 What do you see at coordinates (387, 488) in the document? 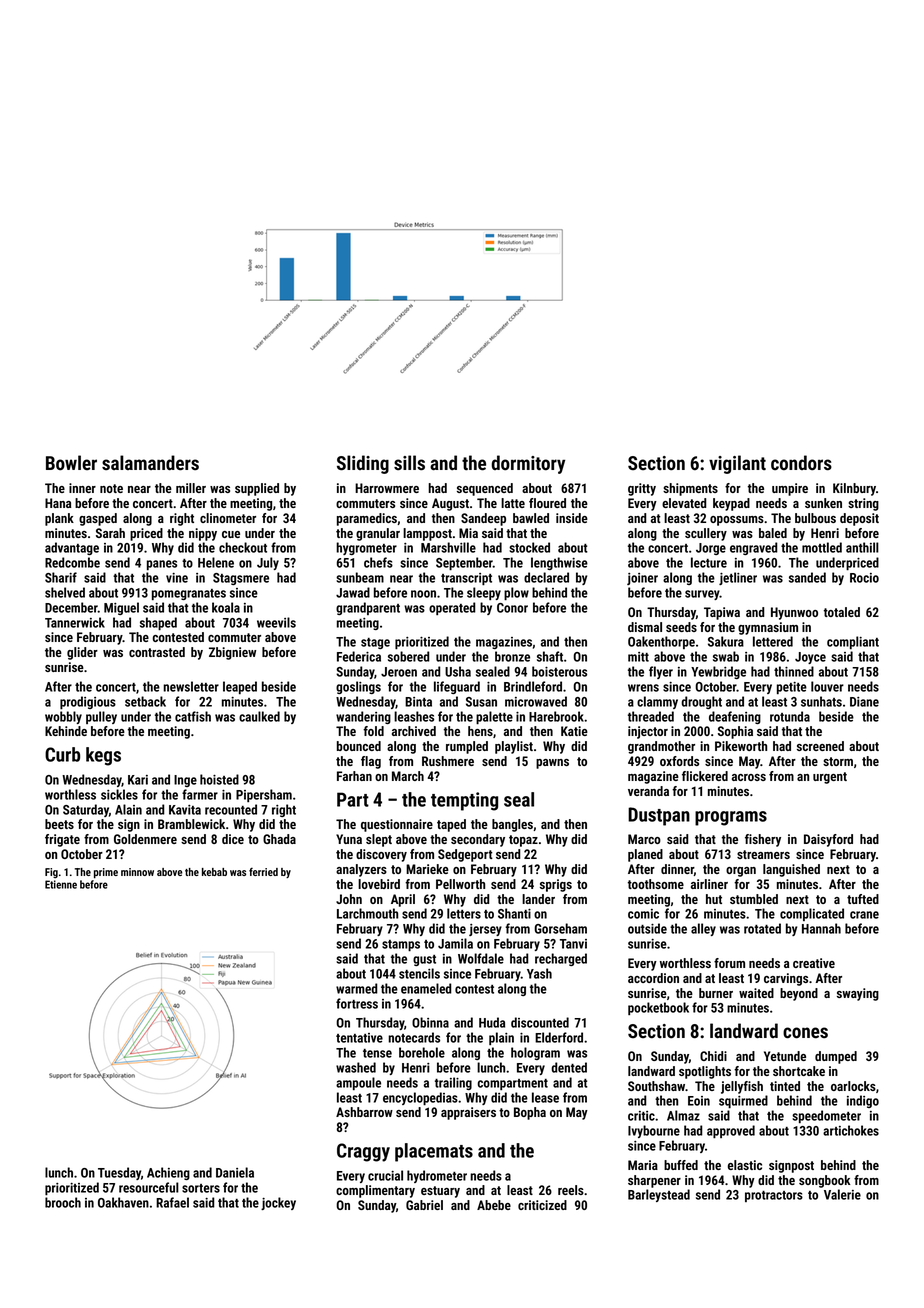
I see `Harrowmere` at bounding box center [387, 488].
